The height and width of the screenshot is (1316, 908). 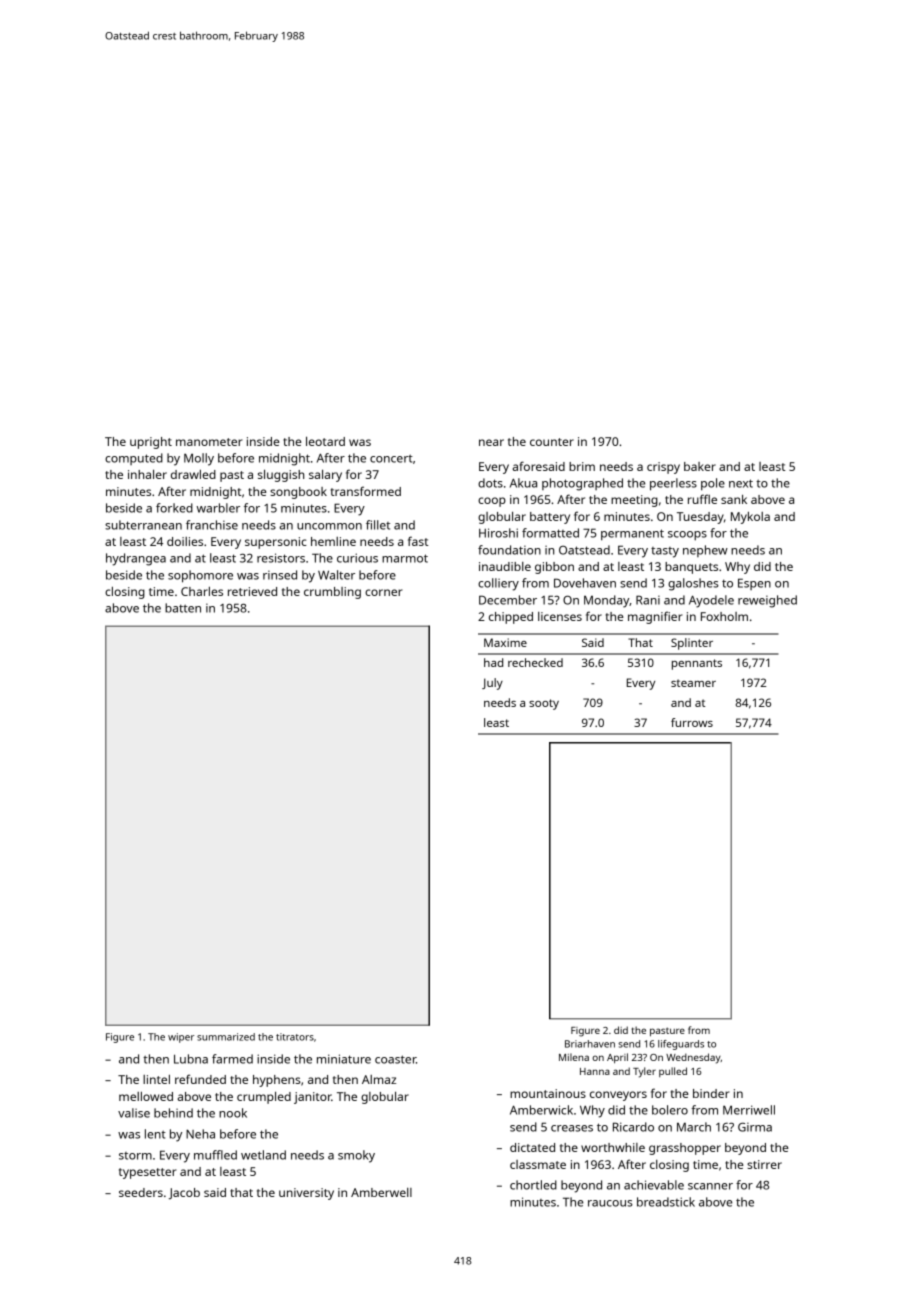 What do you see at coordinates (491, 442) in the screenshot?
I see `near` at bounding box center [491, 442].
